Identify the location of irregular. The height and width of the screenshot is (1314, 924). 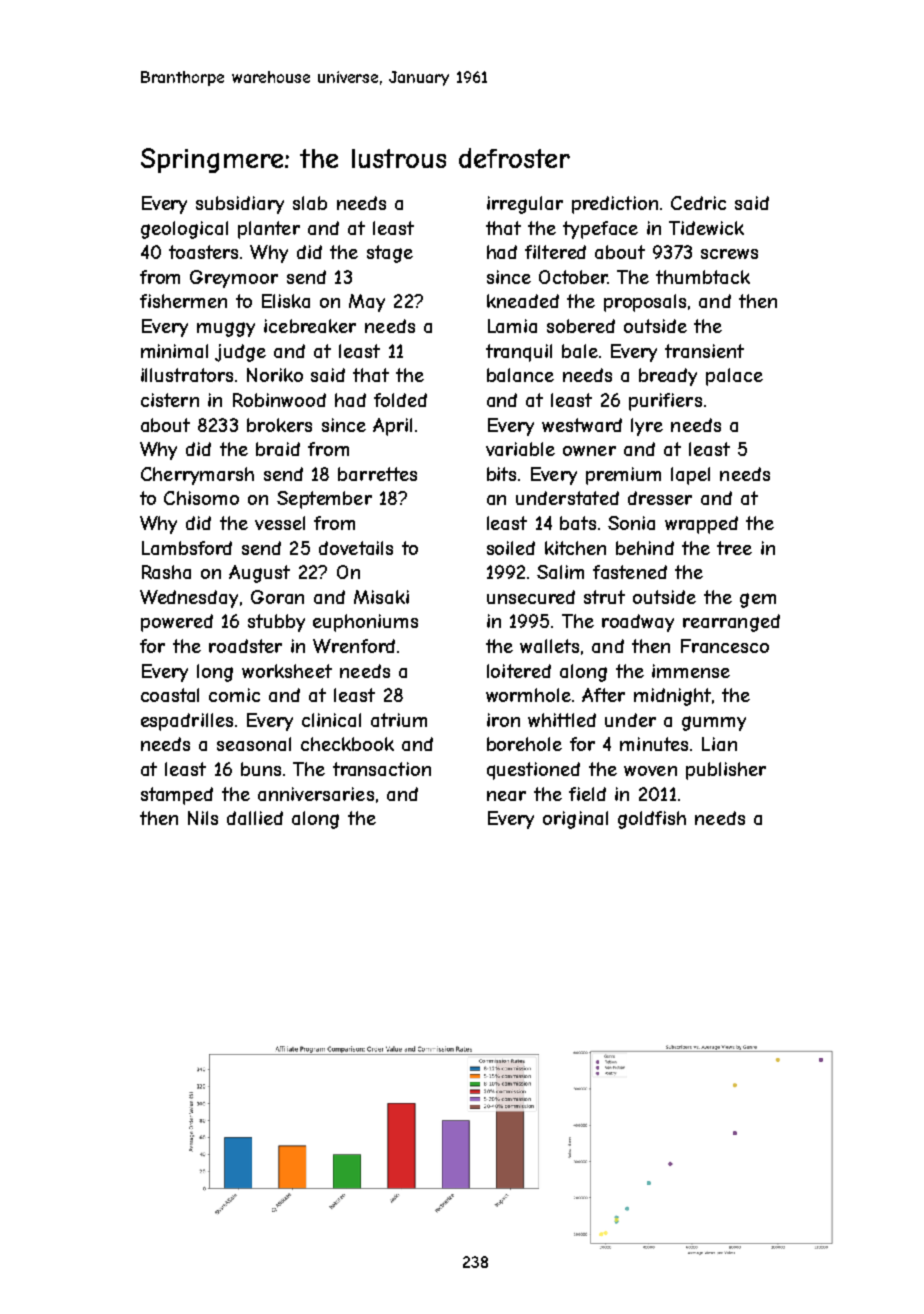
(525, 205).
